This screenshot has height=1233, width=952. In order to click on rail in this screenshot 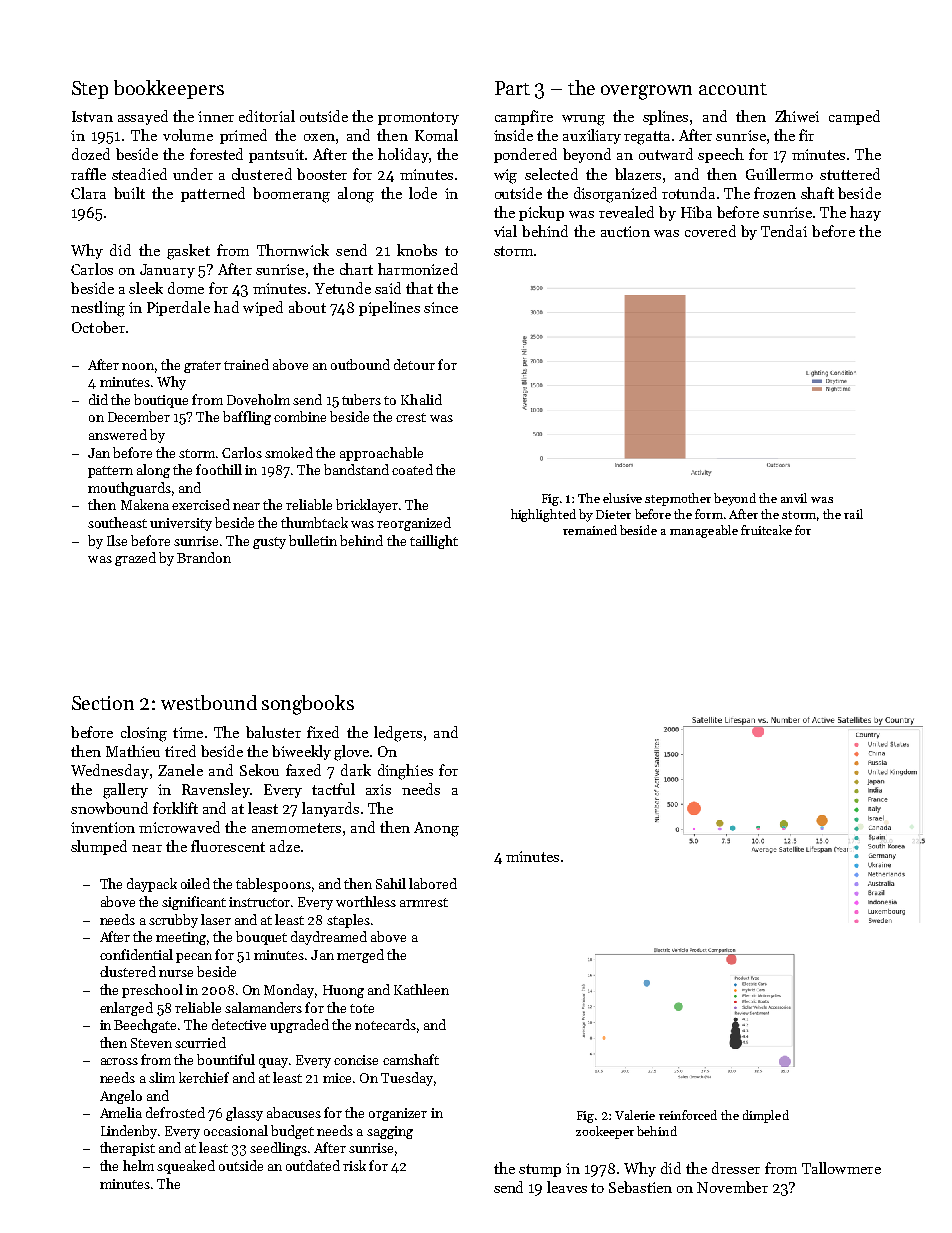, I will do `click(853, 514)`.
